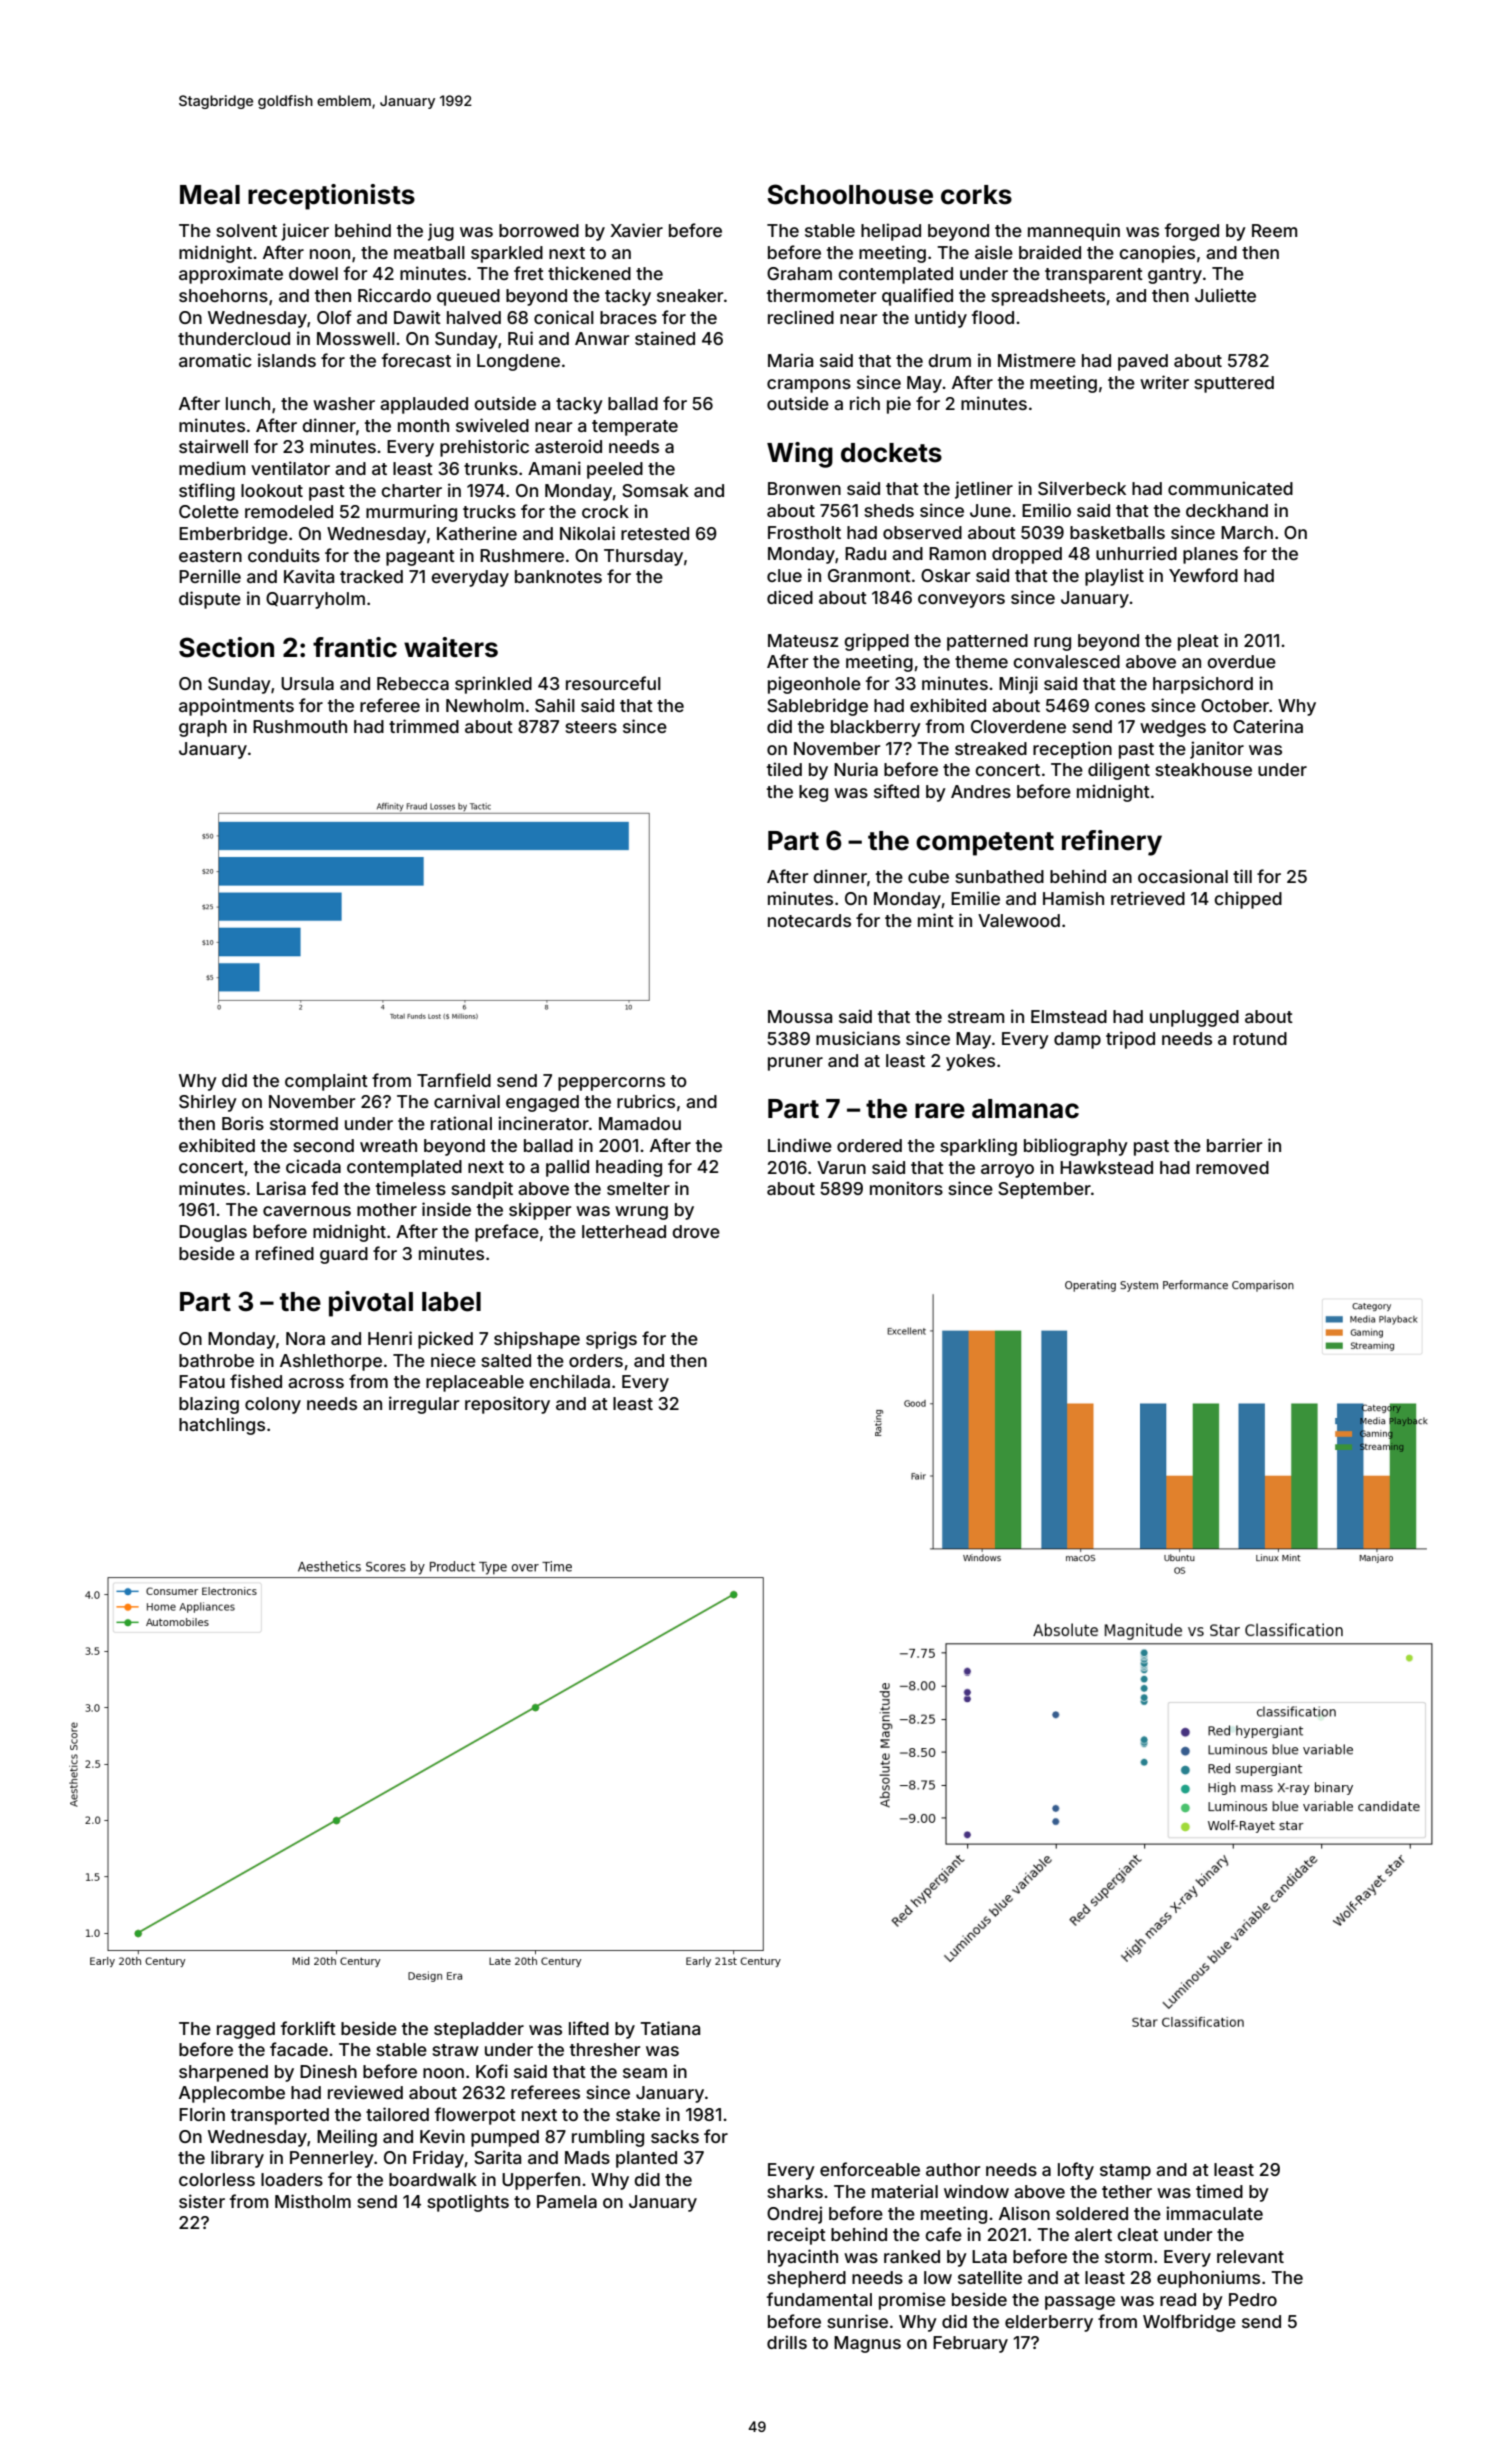 Image resolution: width=1496 pixels, height=2464 pixels. What do you see at coordinates (1234, 384) in the screenshot?
I see `sputtered` at bounding box center [1234, 384].
